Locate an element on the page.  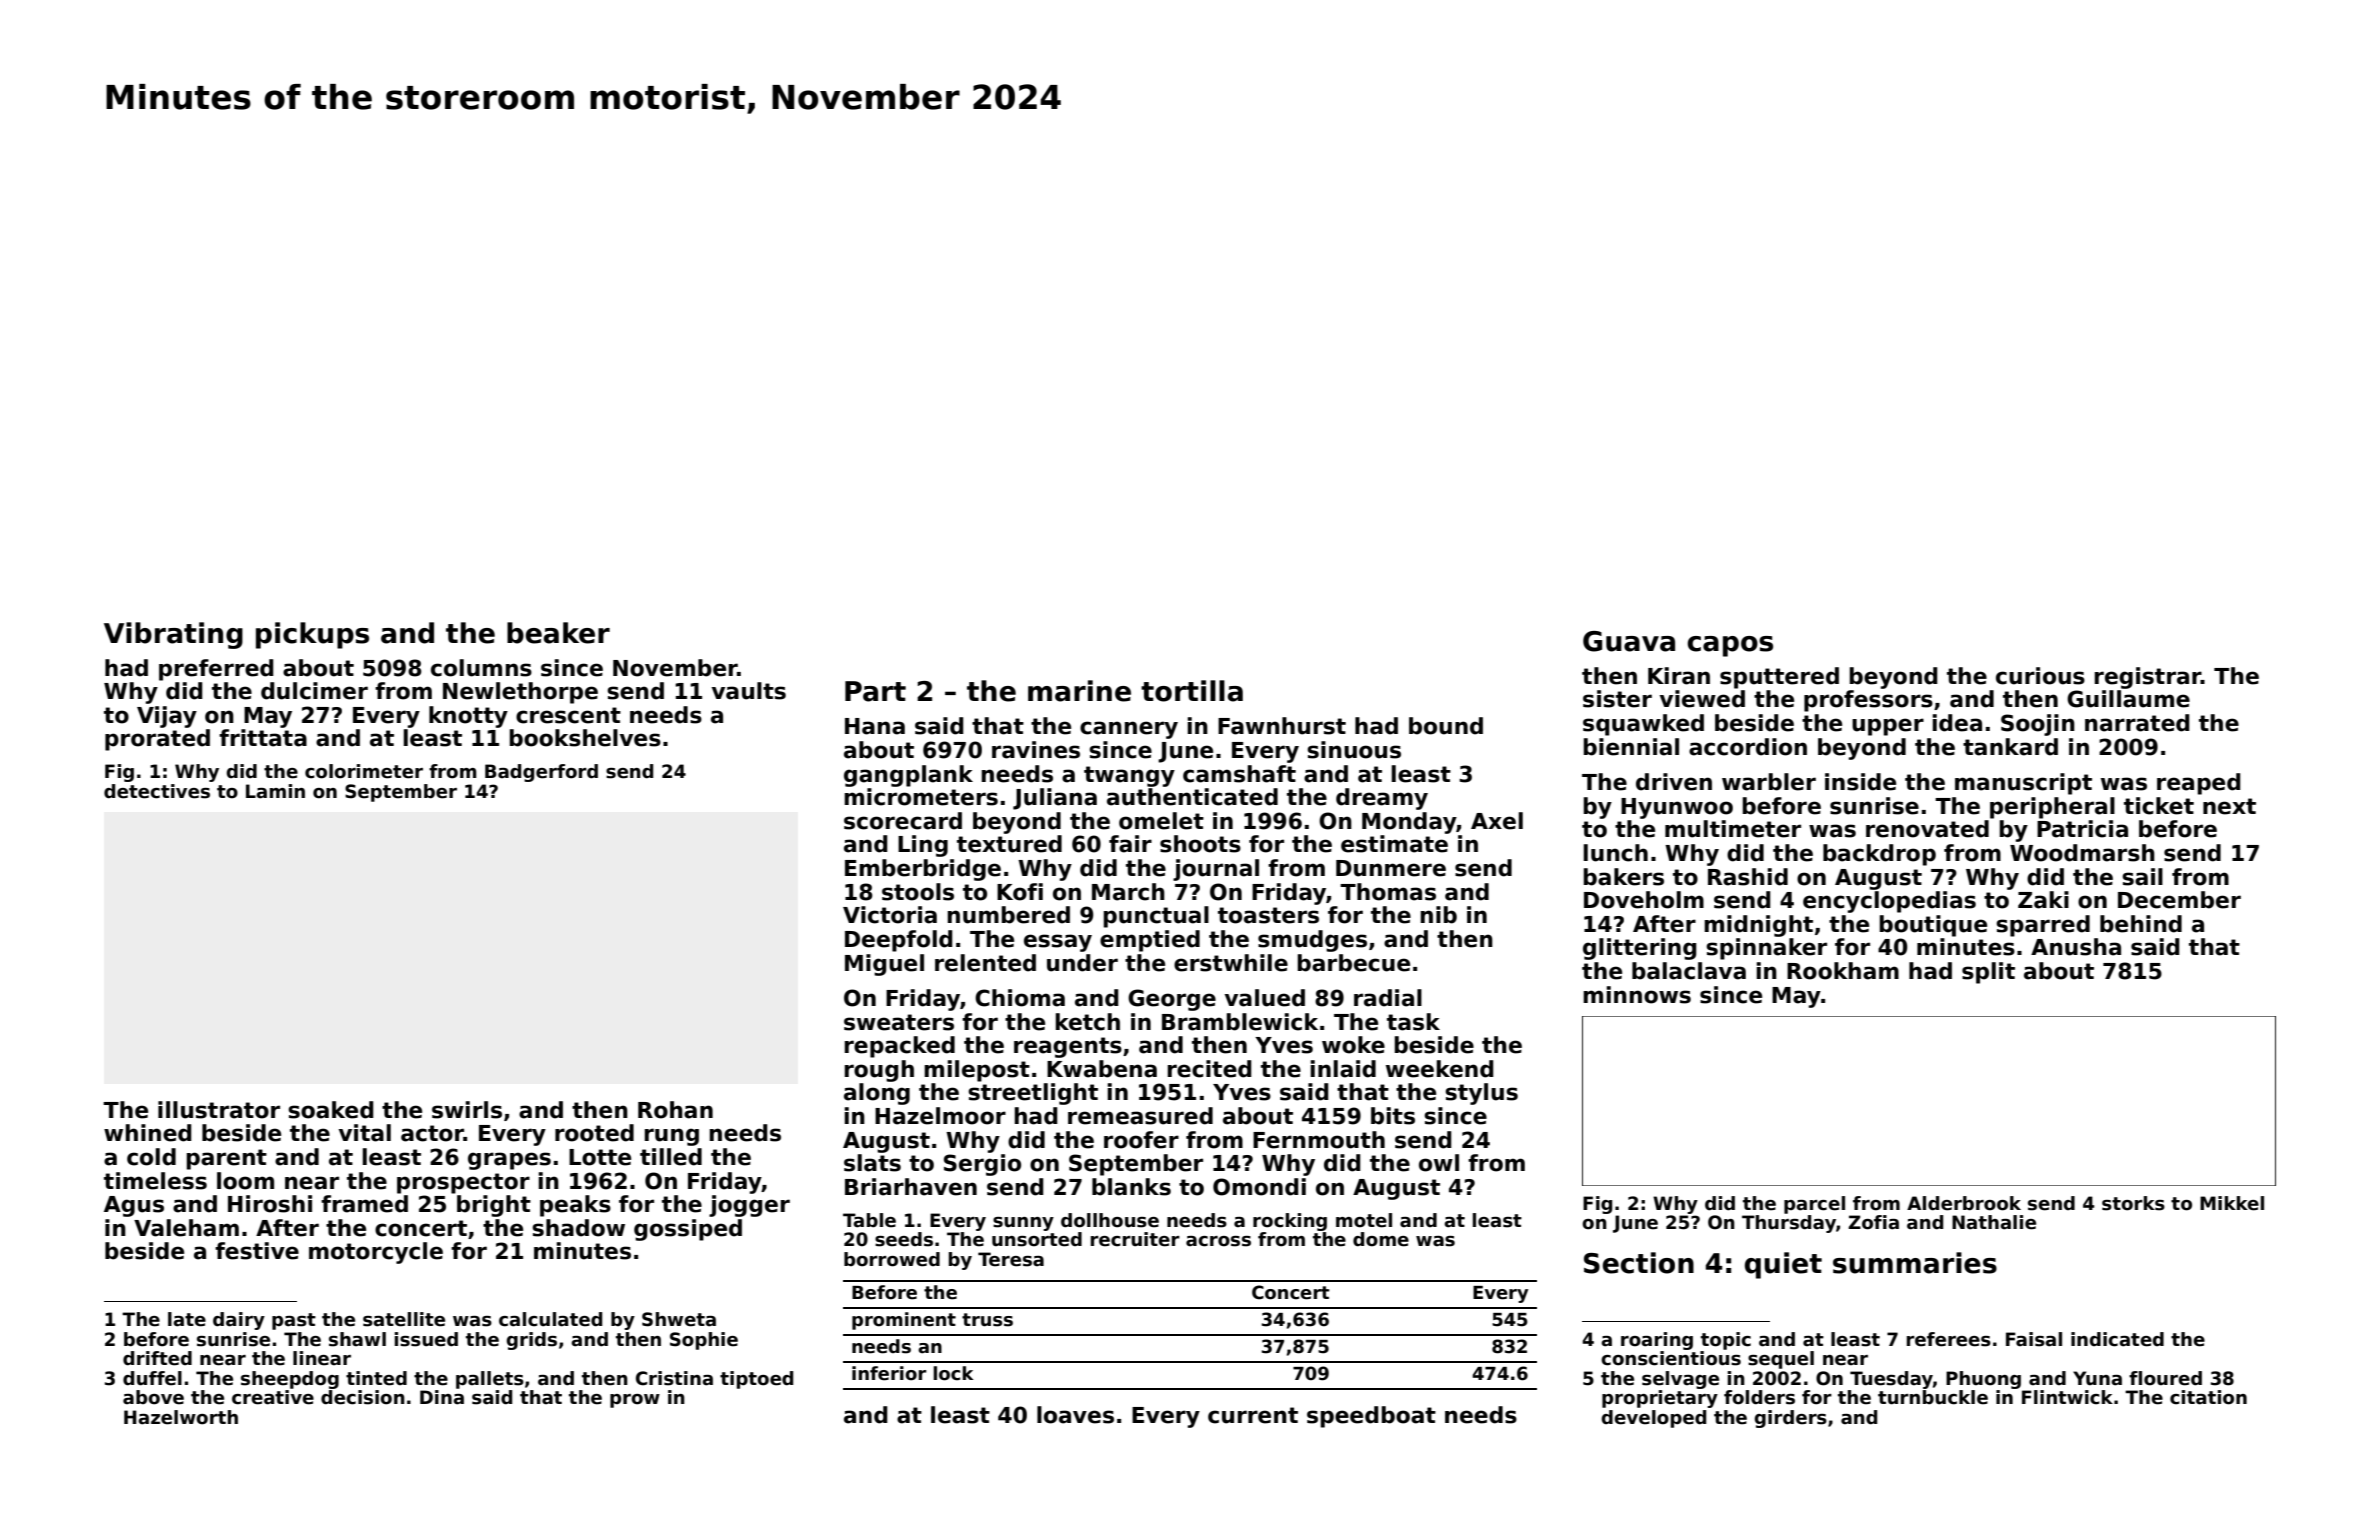
Fernmouth is located at coordinates (1319, 1140).
